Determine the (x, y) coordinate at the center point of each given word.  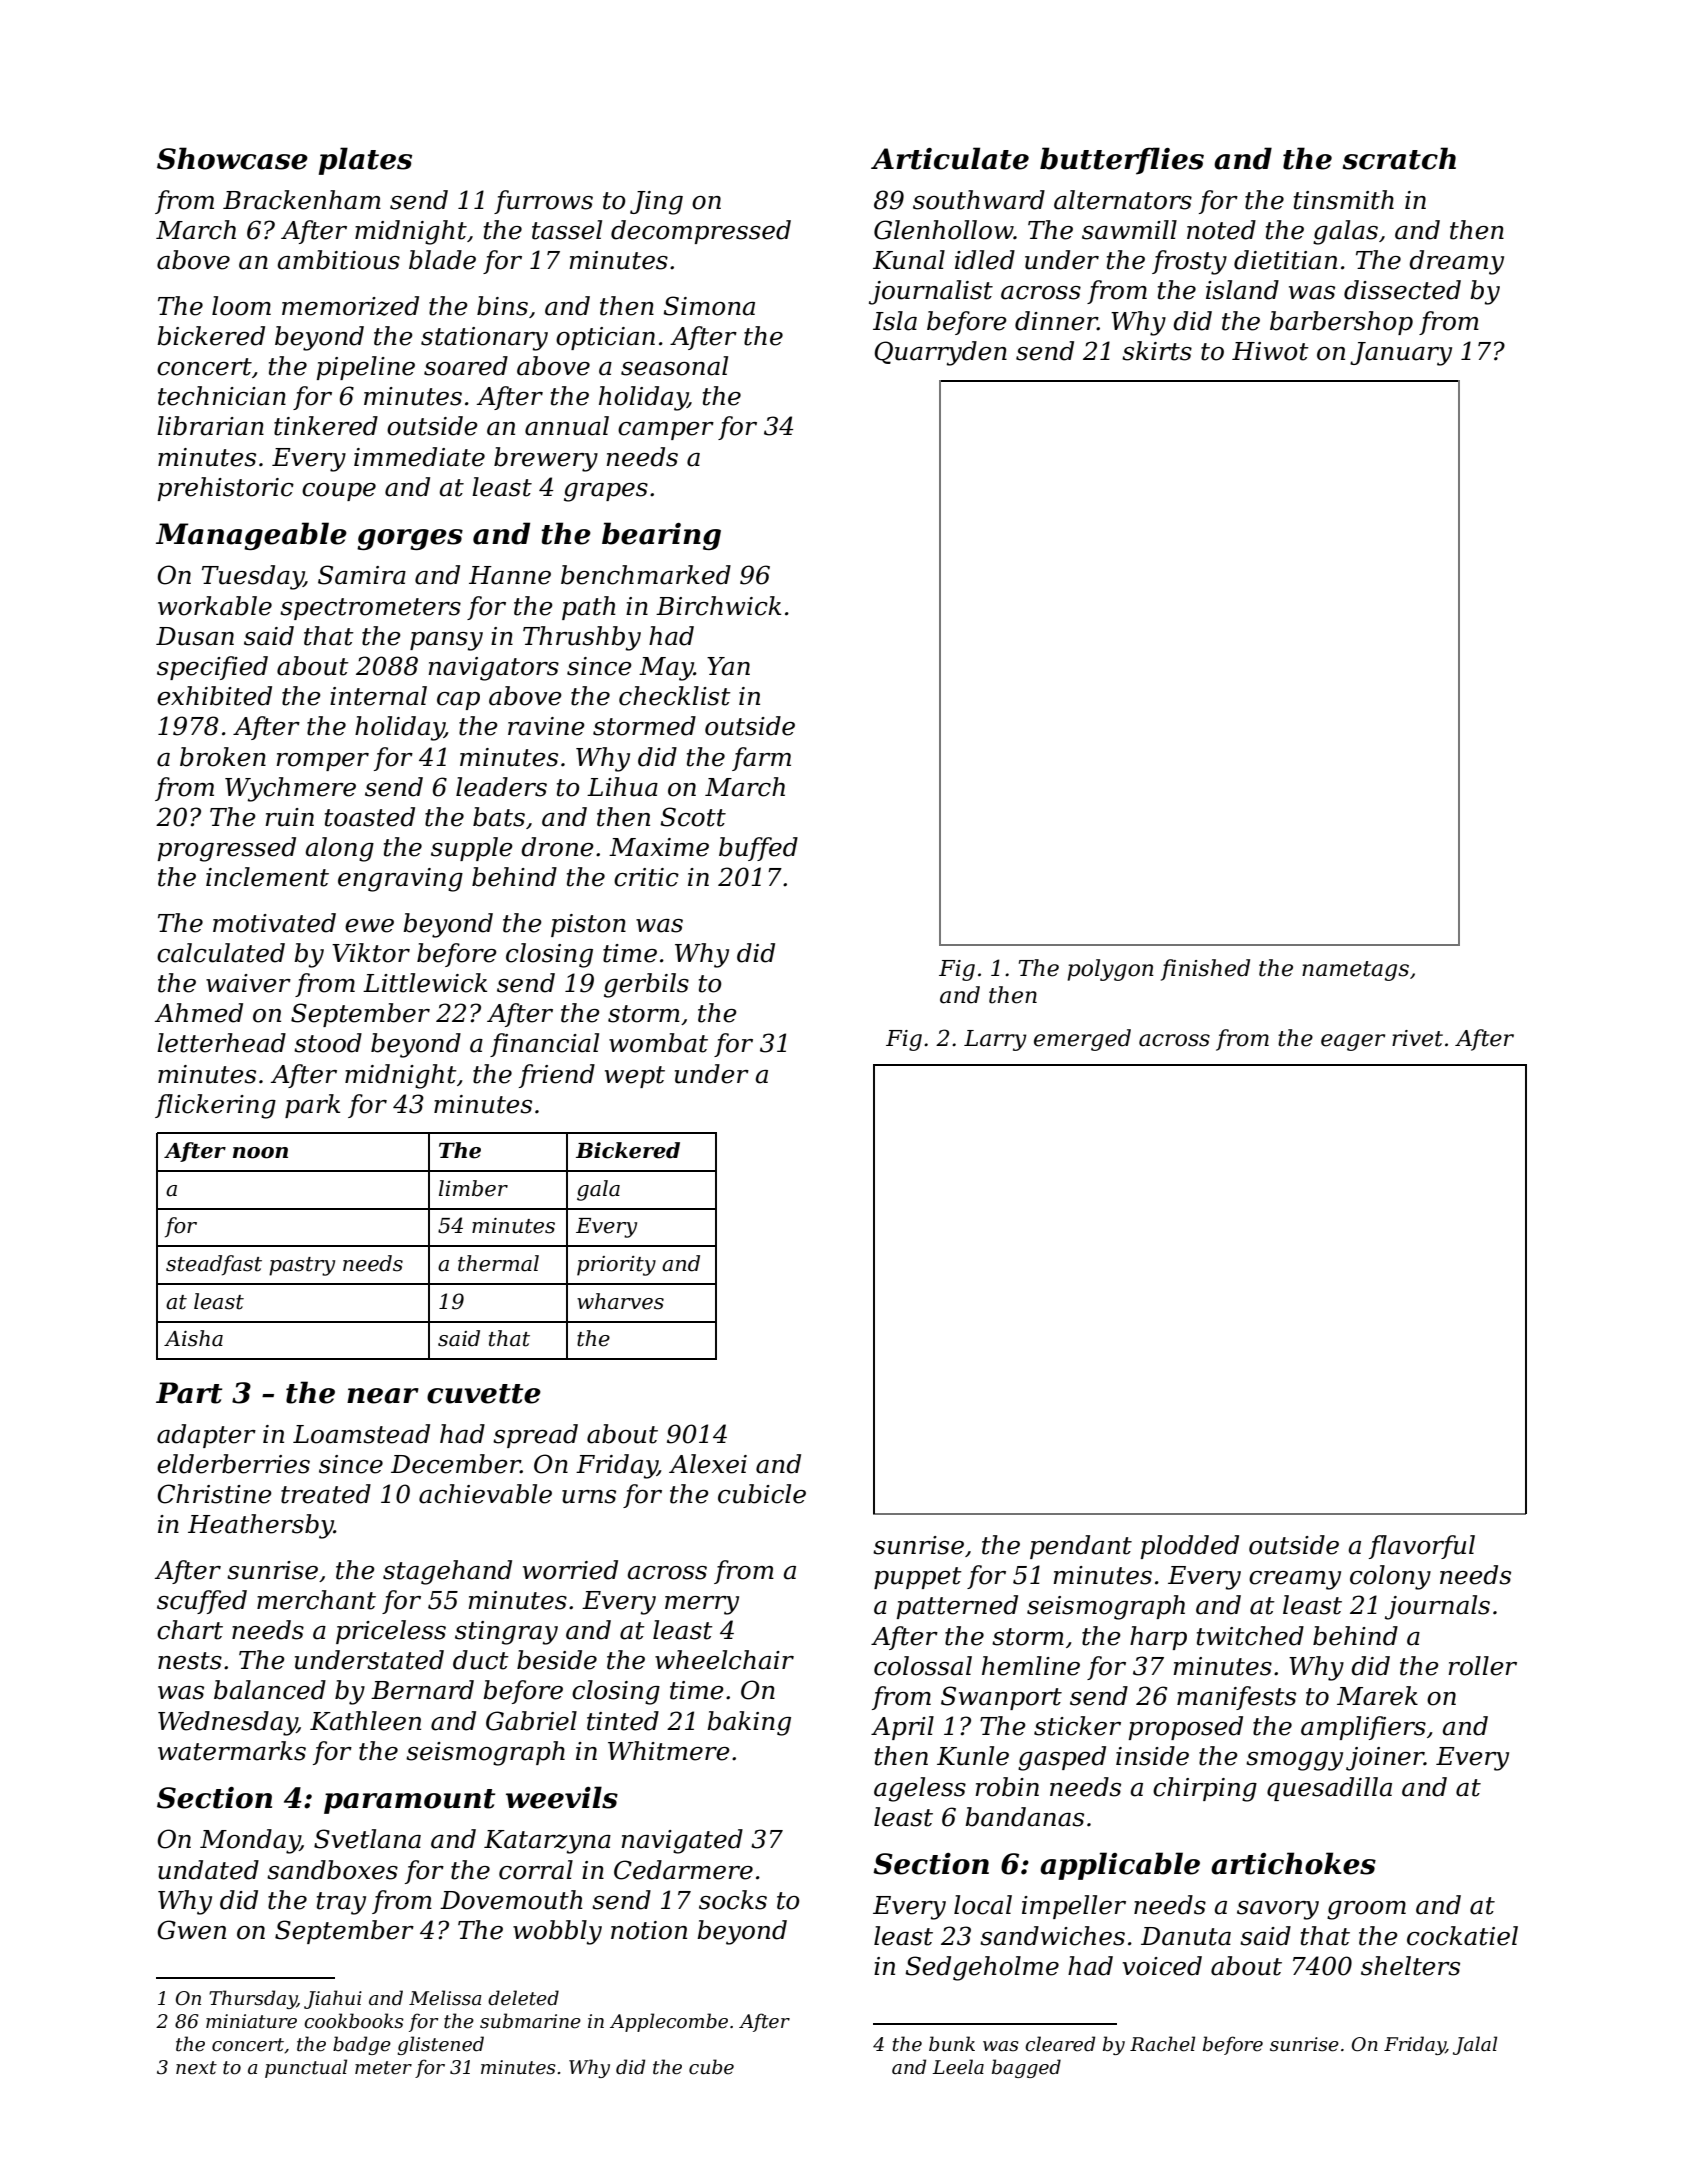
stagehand (447, 1572)
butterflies (1122, 161)
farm (761, 759)
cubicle (762, 1494)
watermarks (232, 1751)
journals (1437, 1607)
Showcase (232, 158)
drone (557, 847)
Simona (709, 306)
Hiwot (1270, 351)
